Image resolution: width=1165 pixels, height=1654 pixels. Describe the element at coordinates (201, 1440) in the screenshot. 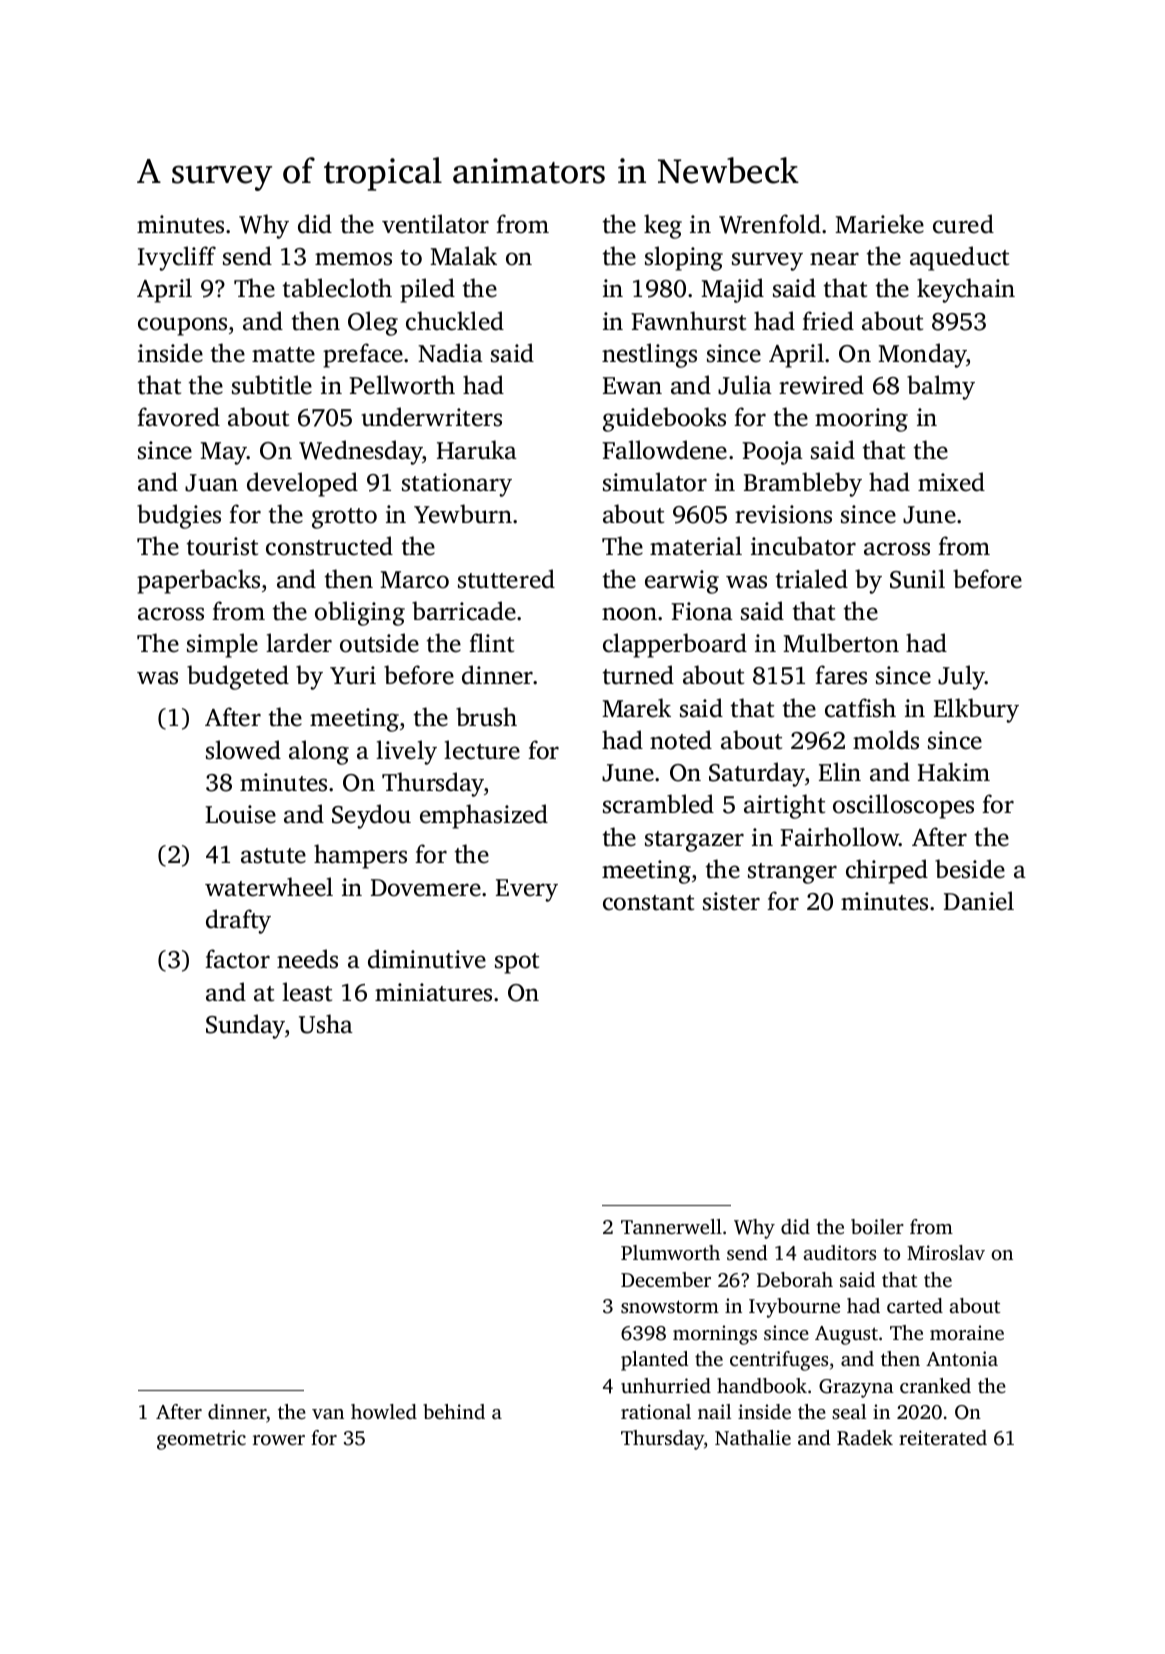

I see `geometric` at that location.
